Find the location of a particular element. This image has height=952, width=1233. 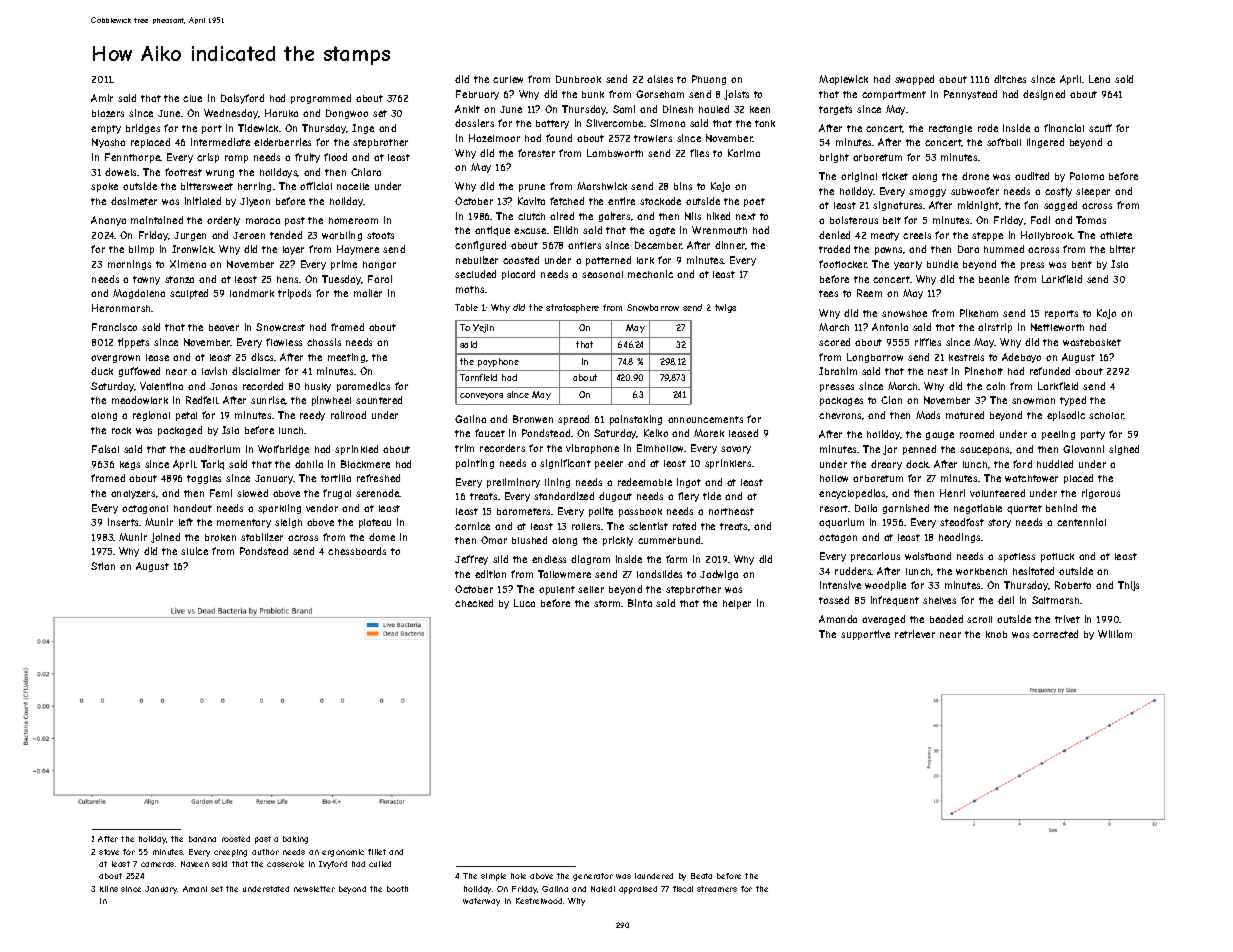

checked is located at coordinates (474, 603).
